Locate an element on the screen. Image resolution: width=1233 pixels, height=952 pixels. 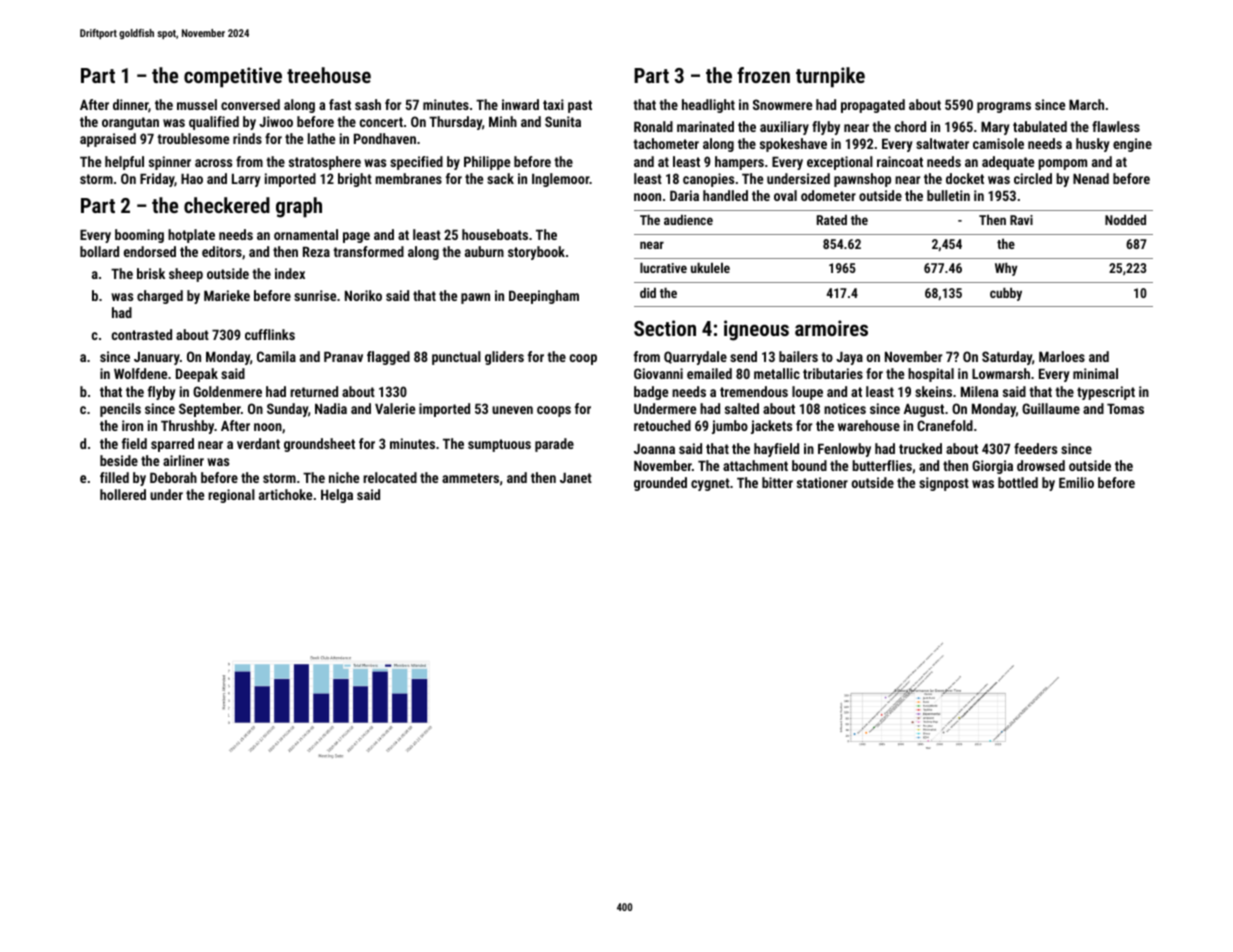
cygnet is located at coordinates (710, 484).
